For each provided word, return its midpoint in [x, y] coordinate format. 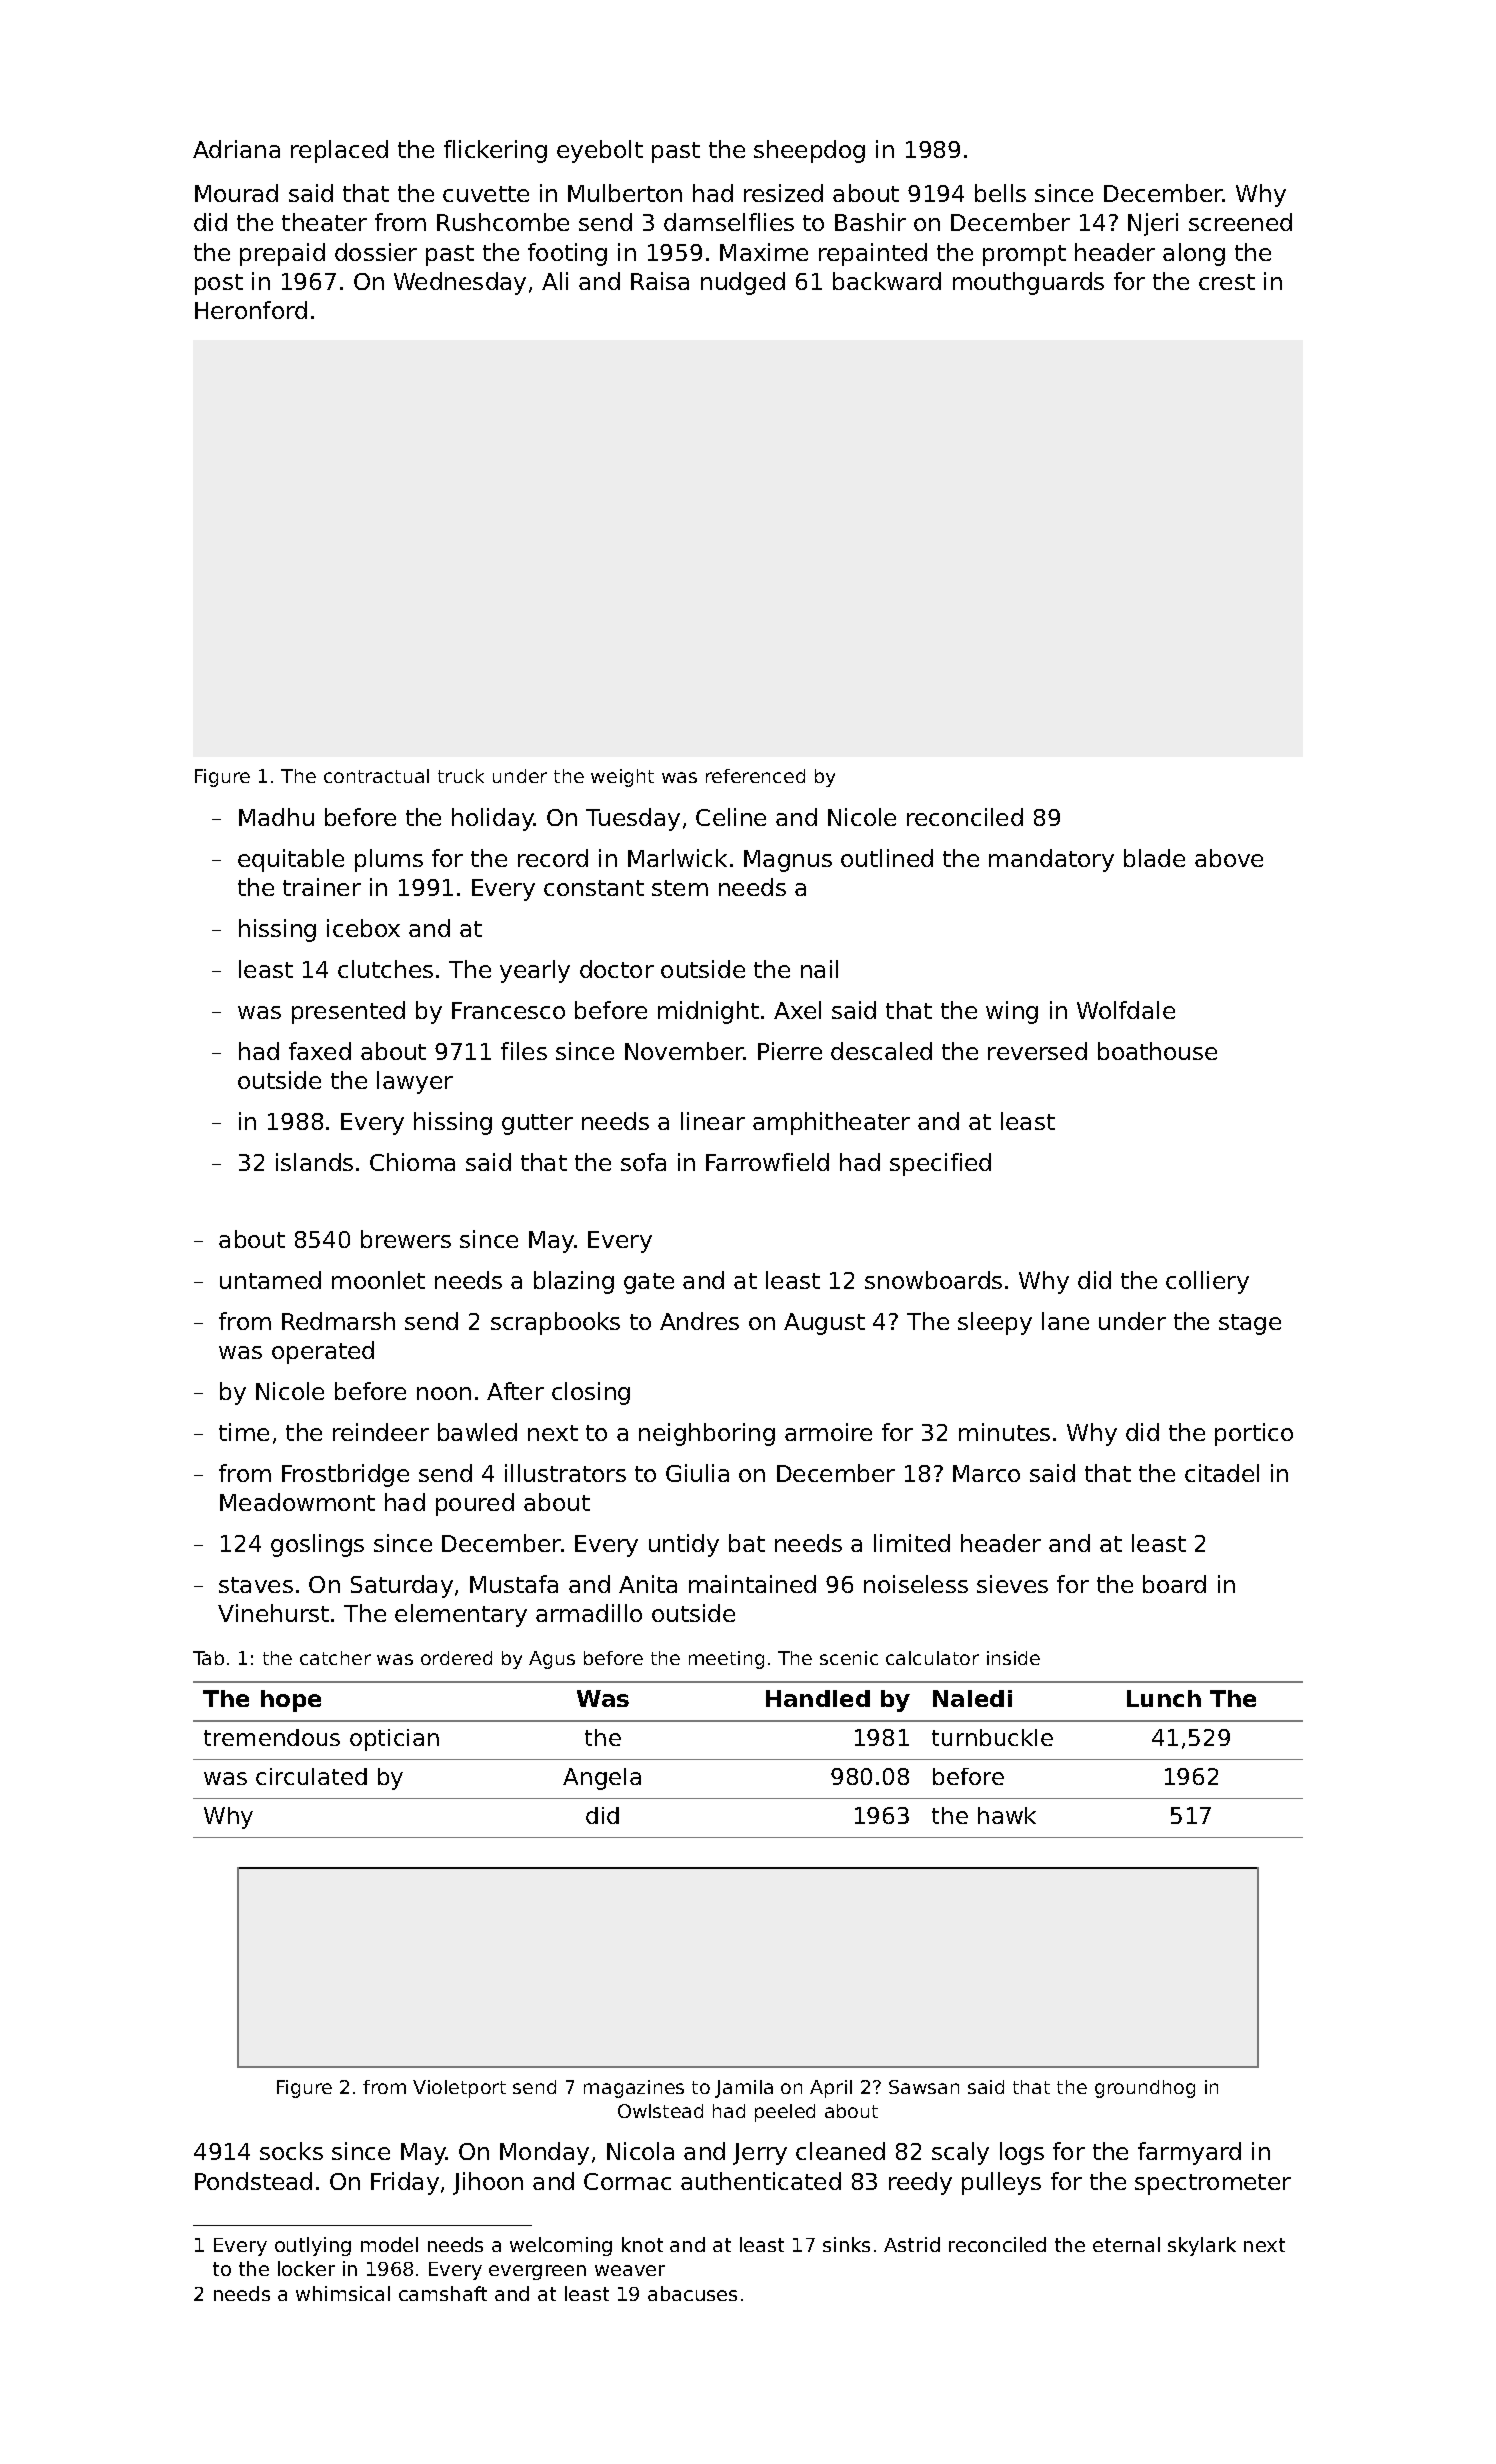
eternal [1126, 2244]
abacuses [692, 2293]
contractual [376, 776]
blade [1154, 858]
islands [314, 1162]
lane [1065, 1321]
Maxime [764, 252]
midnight [708, 1012]
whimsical [343, 2293]
